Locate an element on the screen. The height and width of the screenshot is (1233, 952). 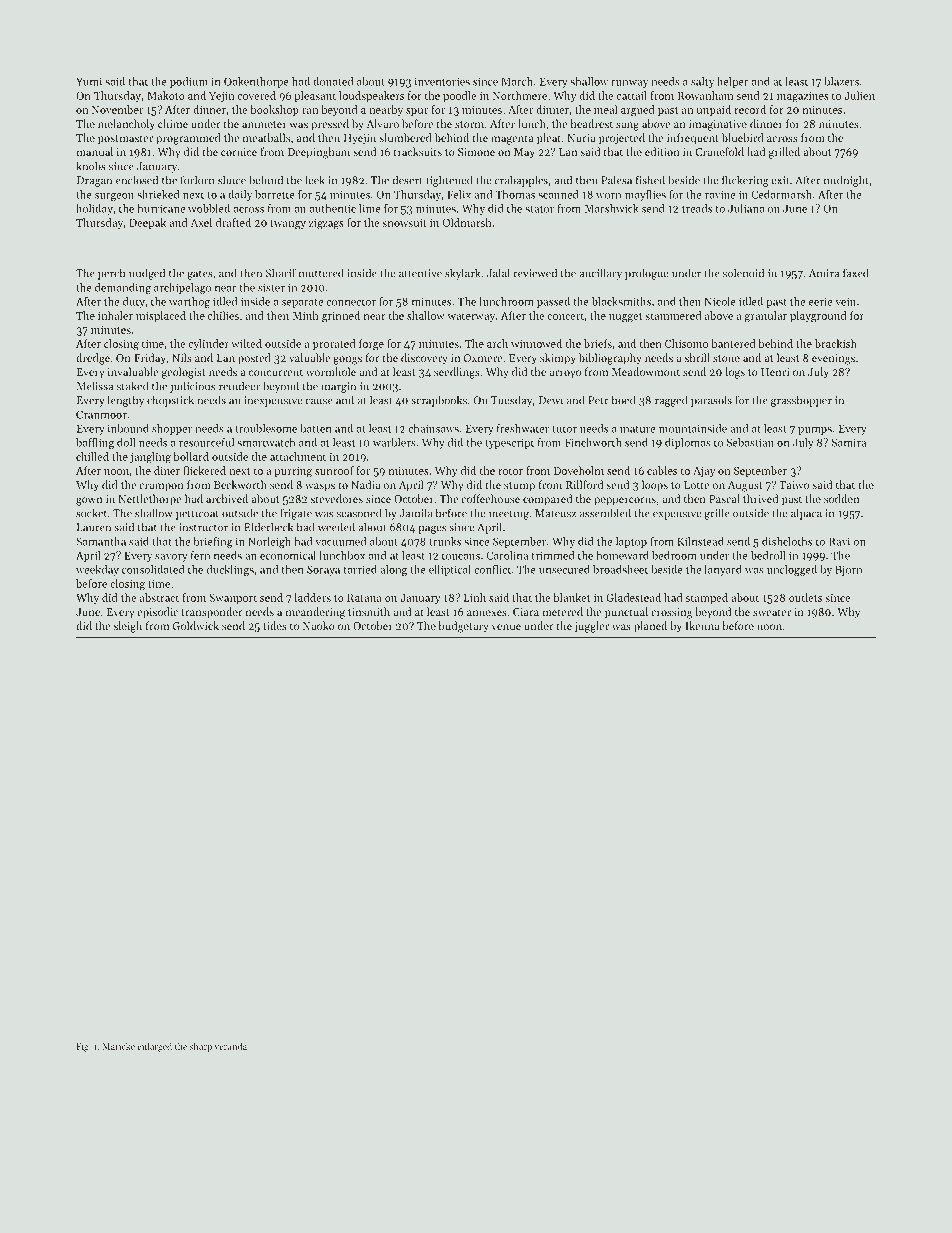
veranda is located at coordinates (230, 1046).
